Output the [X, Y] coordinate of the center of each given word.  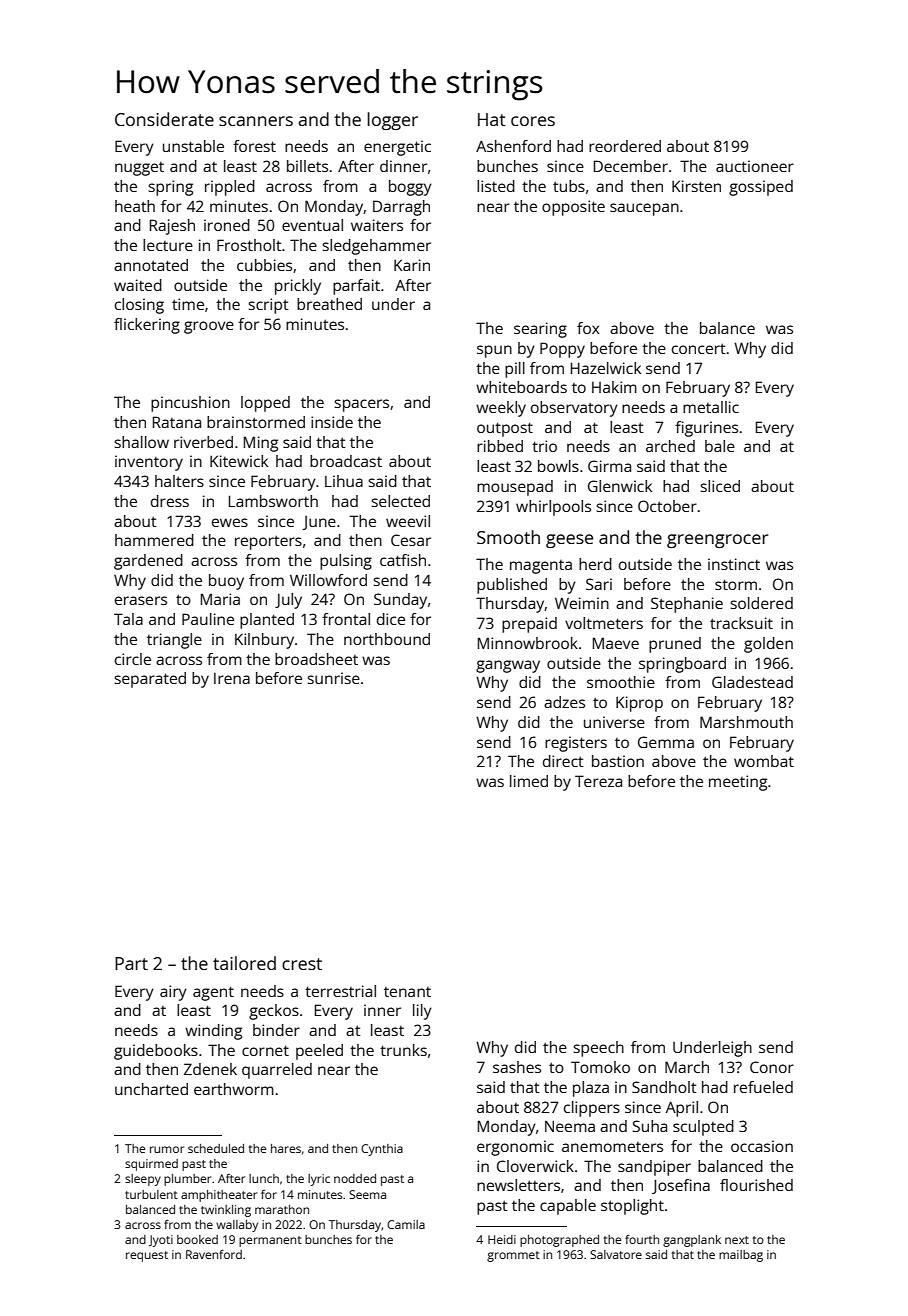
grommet [513, 1256]
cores [533, 121]
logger [393, 121]
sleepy [143, 1180]
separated [150, 680]
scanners [256, 121]
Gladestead [752, 682]
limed [529, 781]
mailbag [741, 1256]
